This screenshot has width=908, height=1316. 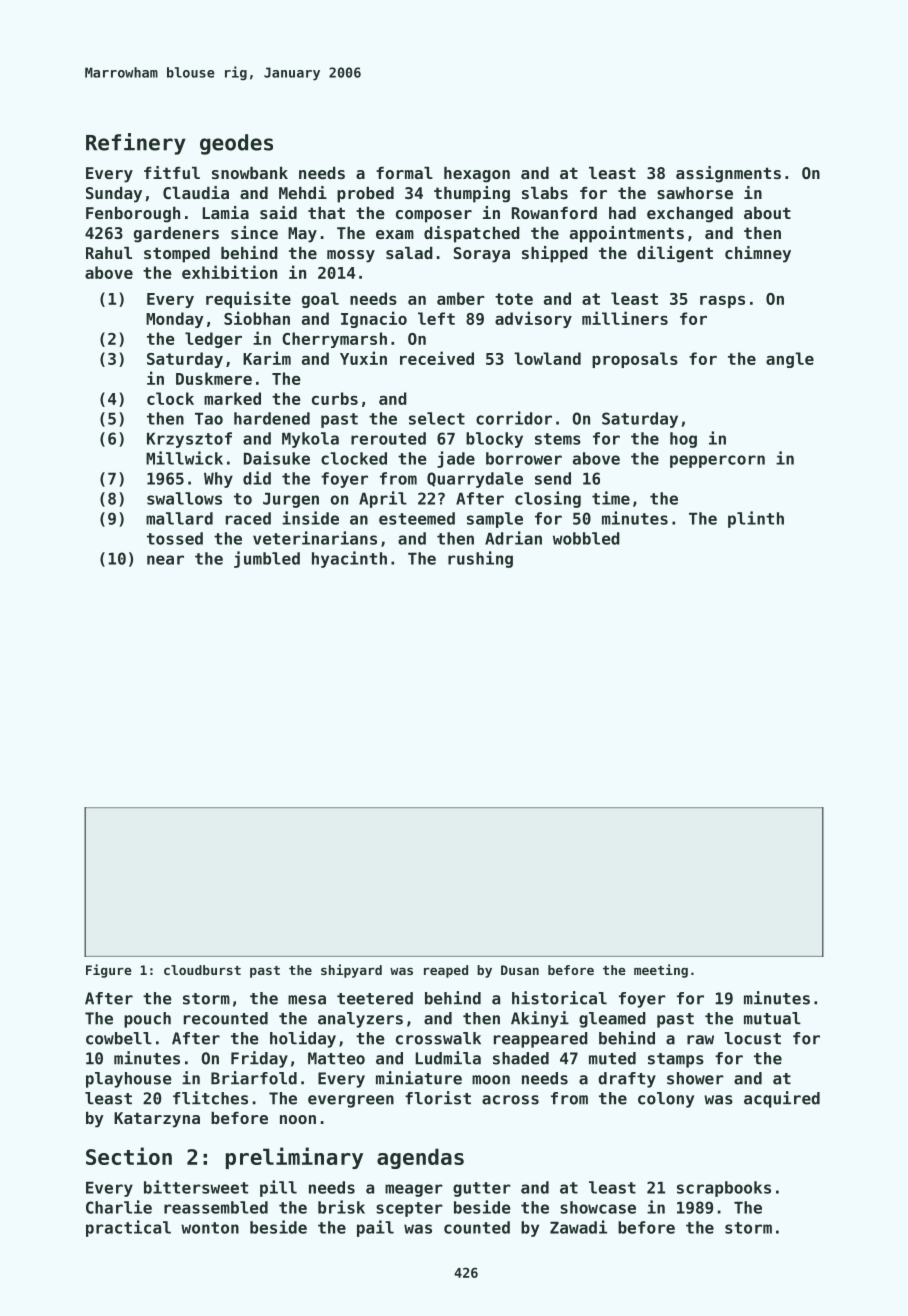 What do you see at coordinates (790, 360) in the screenshot?
I see `angle` at bounding box center [790, 360].
